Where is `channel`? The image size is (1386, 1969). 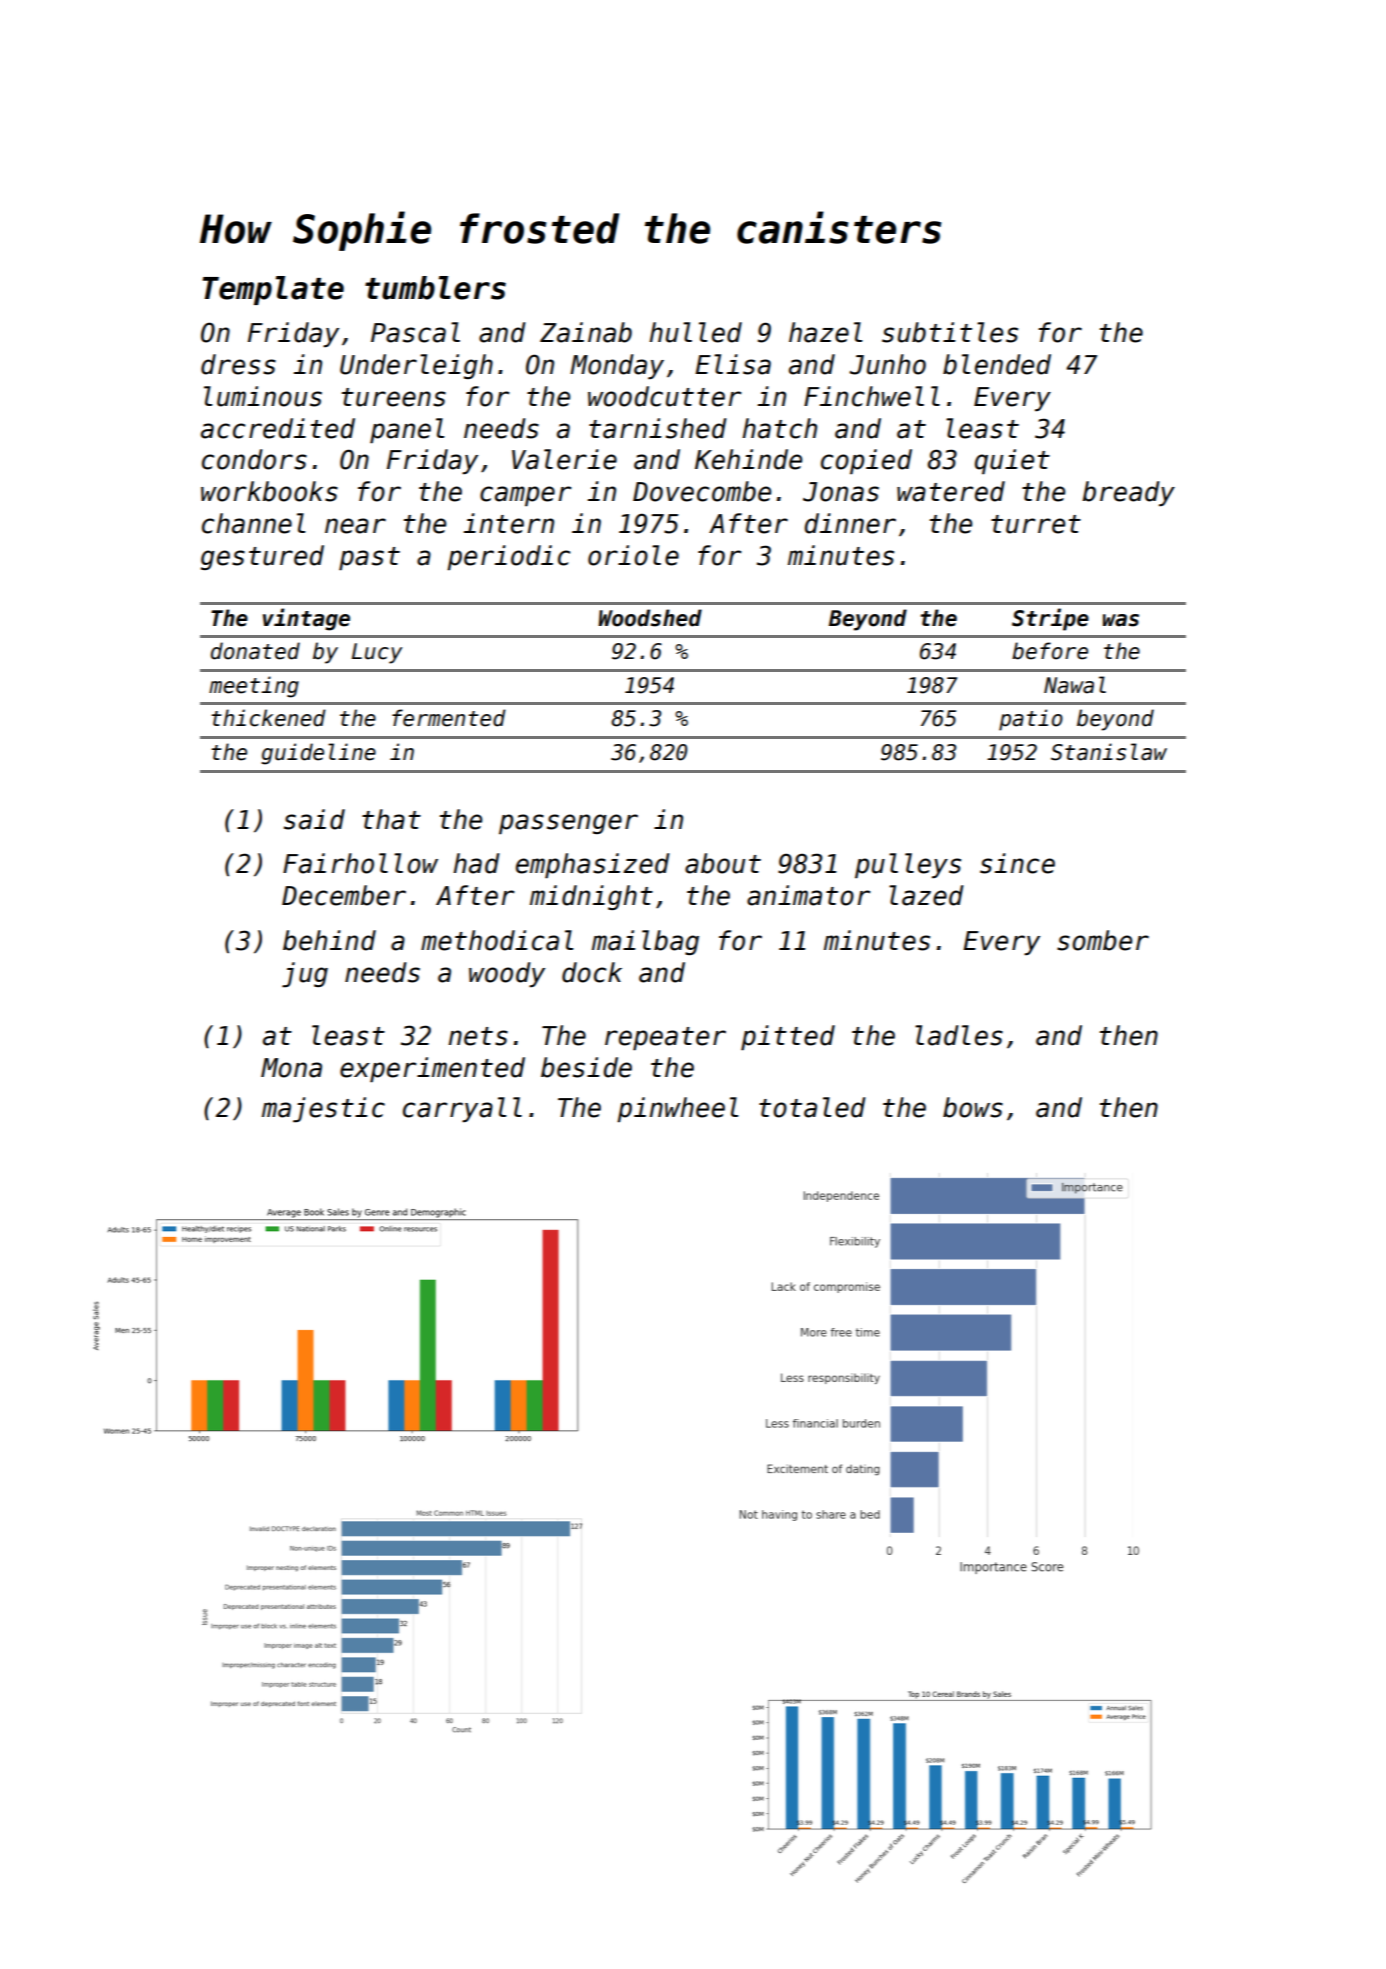
channel is located at coordinates (254, 523).
